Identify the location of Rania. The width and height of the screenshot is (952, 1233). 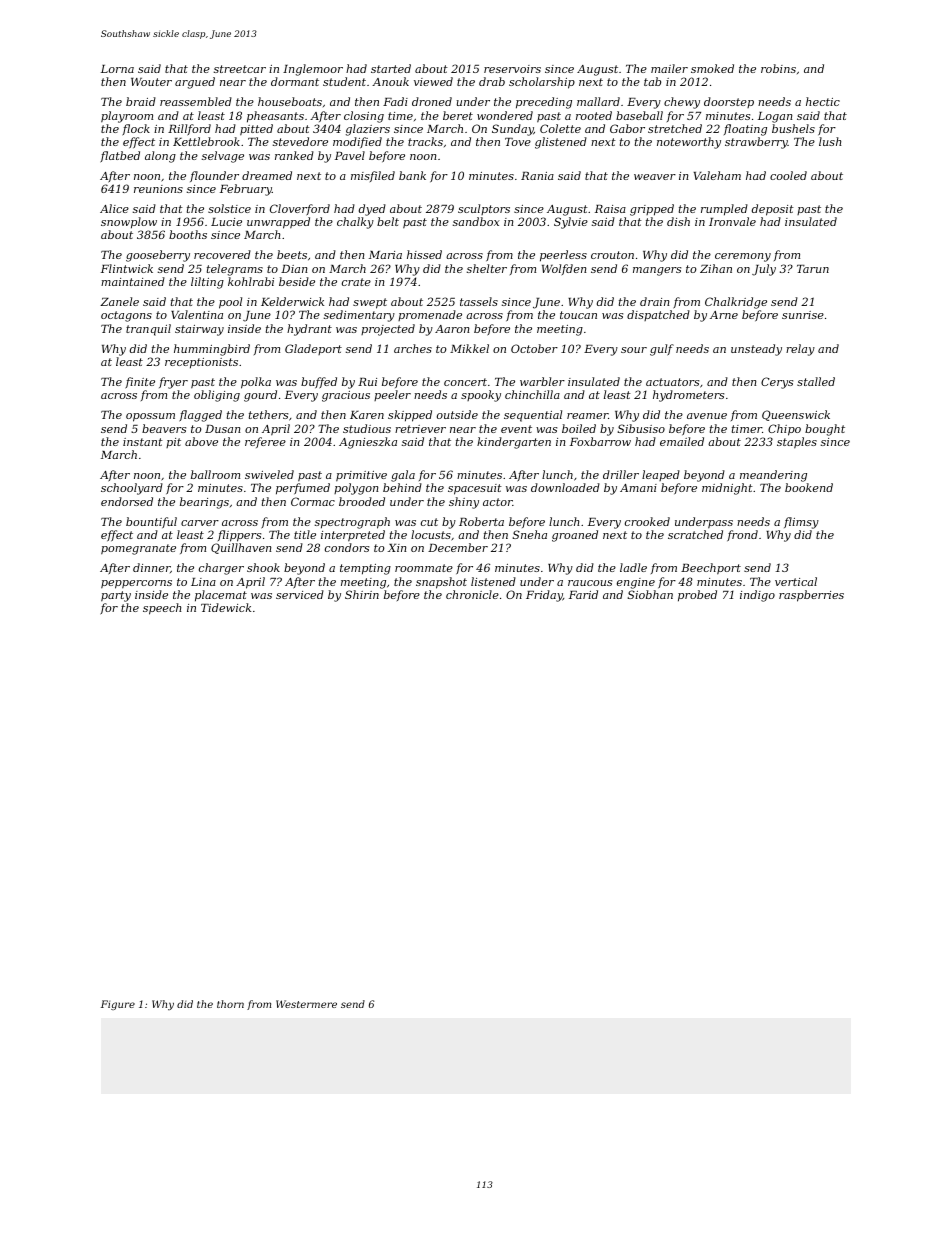
(537, 176).
